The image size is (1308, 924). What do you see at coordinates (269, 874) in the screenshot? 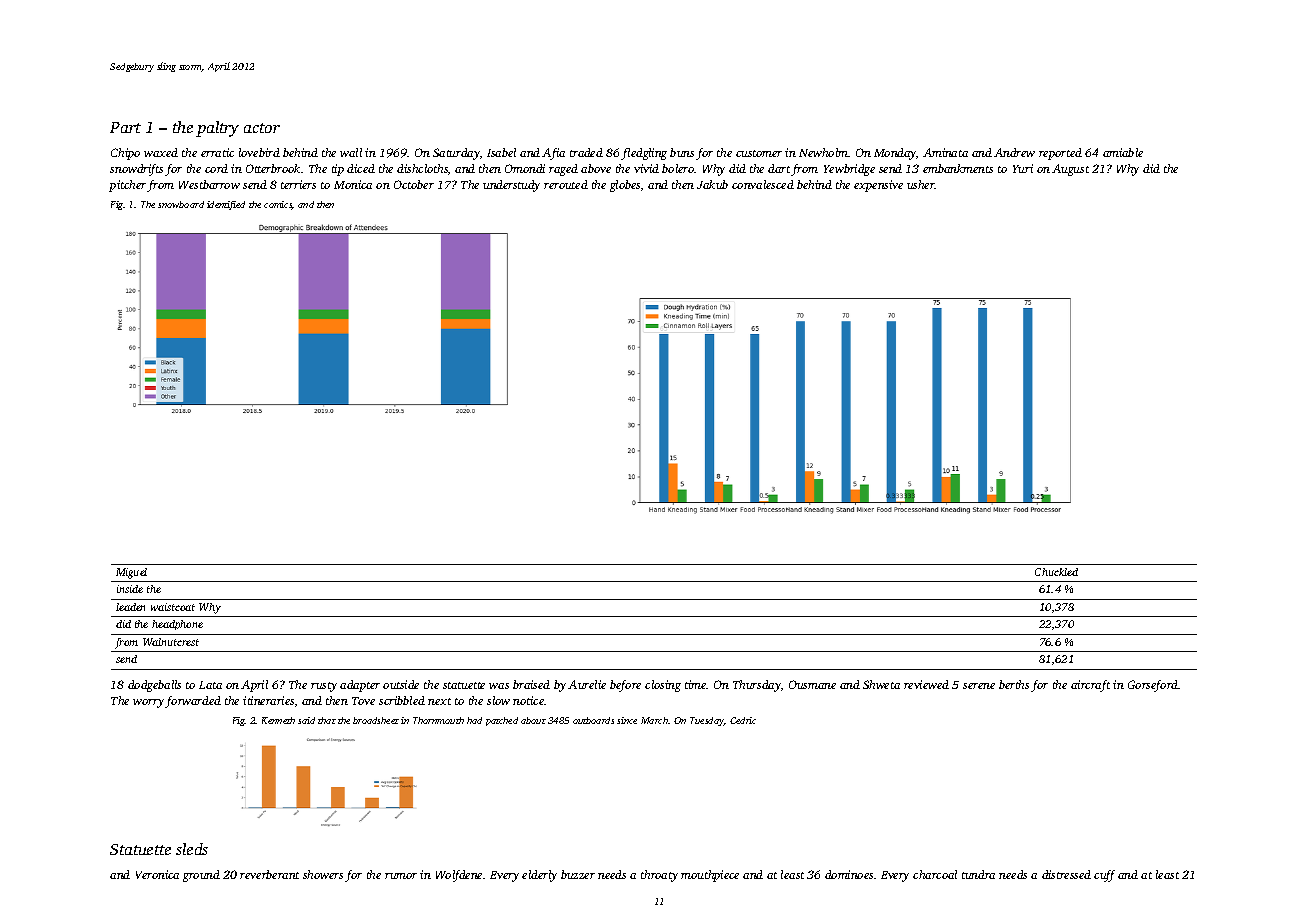
I see `reverberant` at bounding box center [269, 874].
